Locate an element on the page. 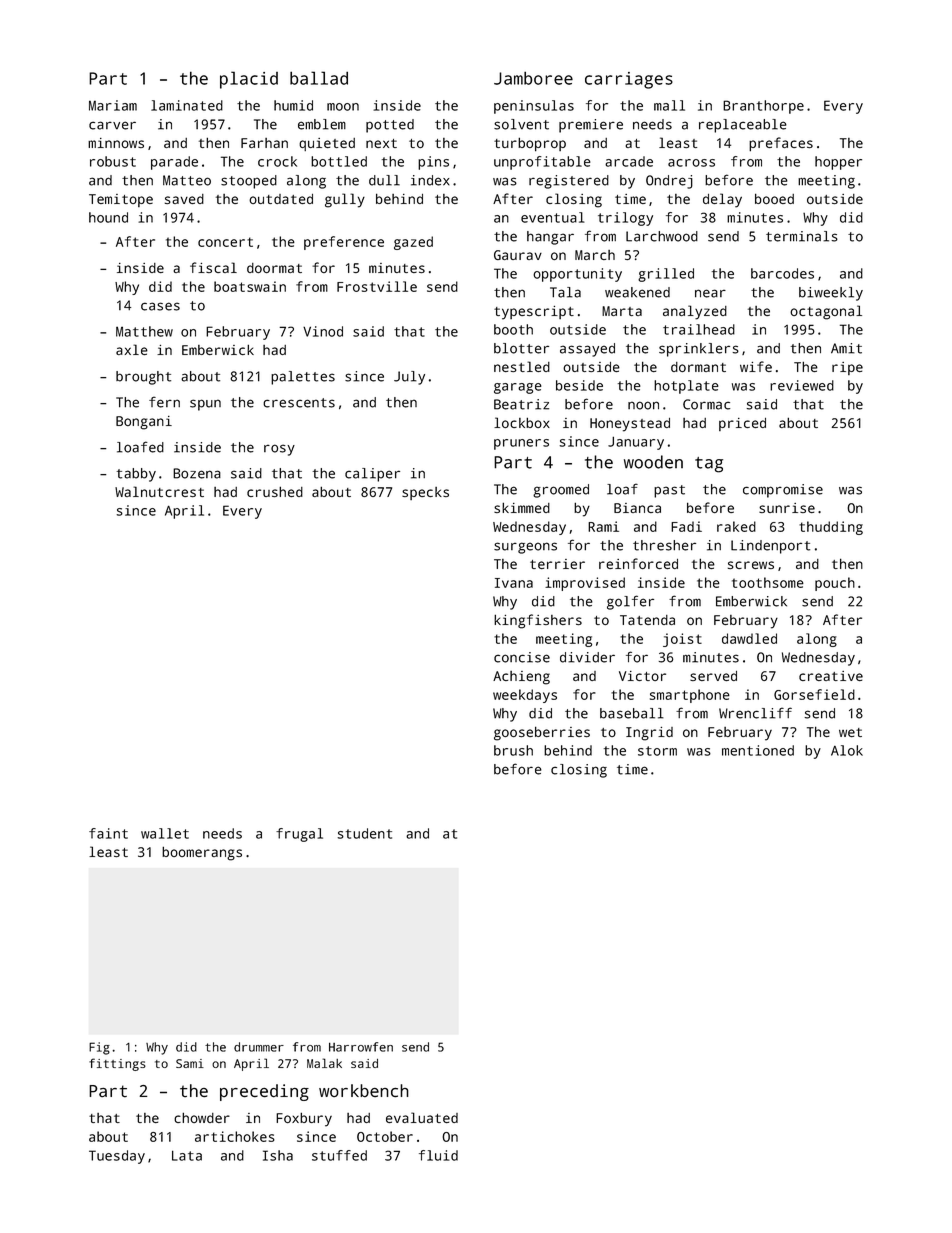 The height and width of the page is (1233, 952). storm is located at coordinates (657, 751).
